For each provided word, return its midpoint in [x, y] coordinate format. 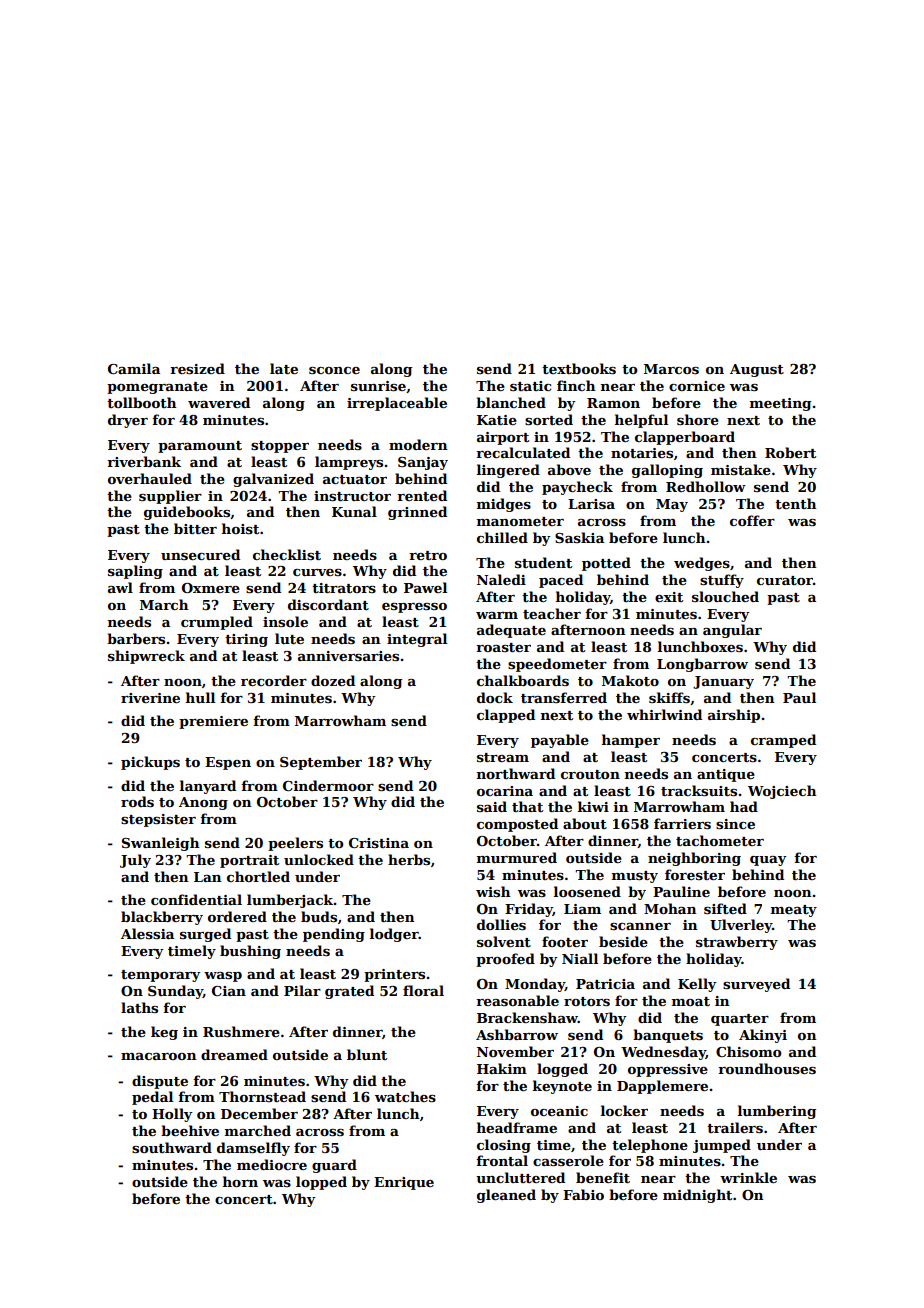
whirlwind [664, 714]
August [757, 370]
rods [137, 801]
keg [164, 1033]
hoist [240, 528]
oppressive [668, 1070]
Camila [134, 368]
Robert [790, 452]
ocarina [505, 791]
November [515, 1051]
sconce [334, 370]
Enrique [404, 1183]
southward [172, 1147]
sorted [549, 419]
